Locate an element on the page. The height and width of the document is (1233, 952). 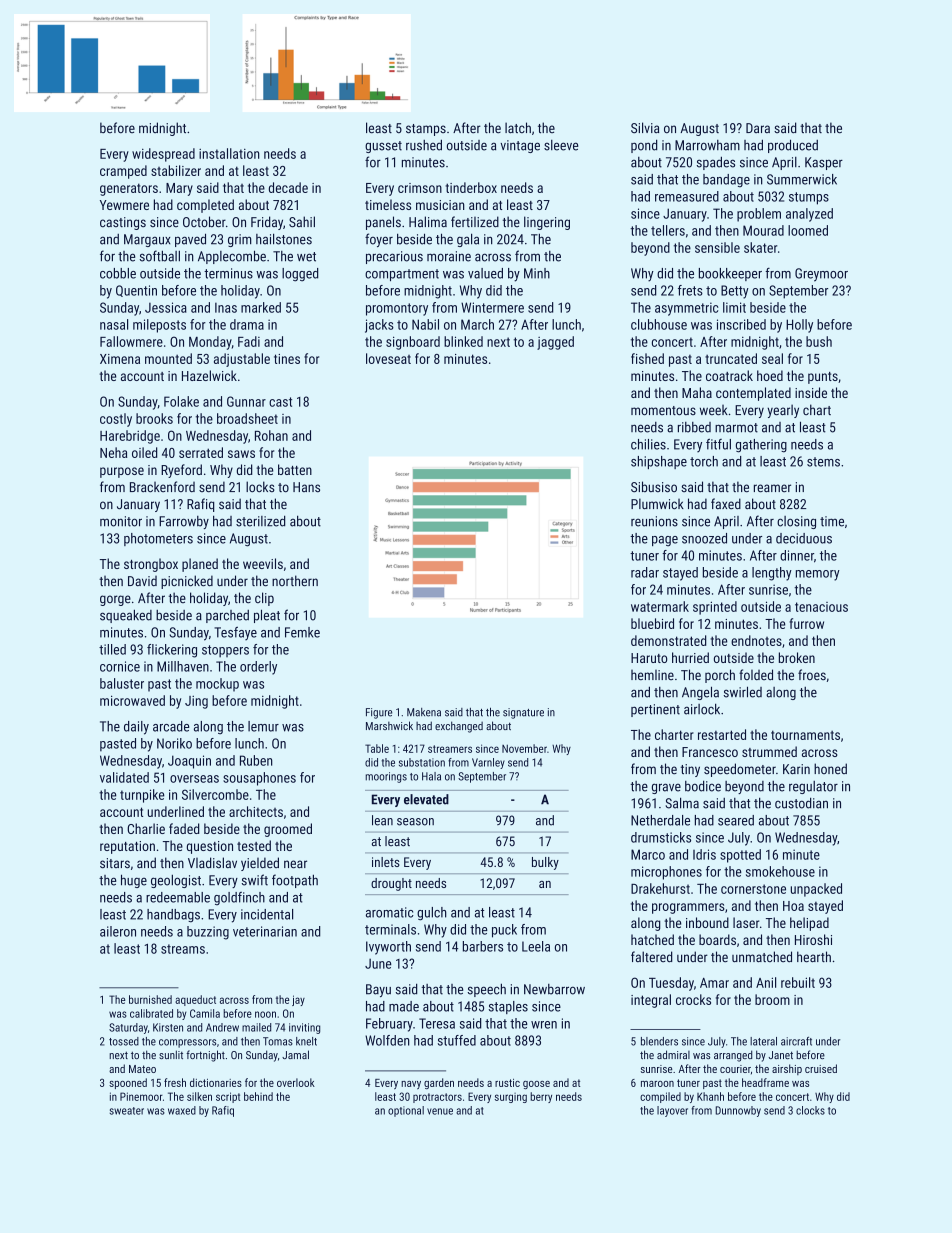
Teresa is located at coordinates (437, 1023).
